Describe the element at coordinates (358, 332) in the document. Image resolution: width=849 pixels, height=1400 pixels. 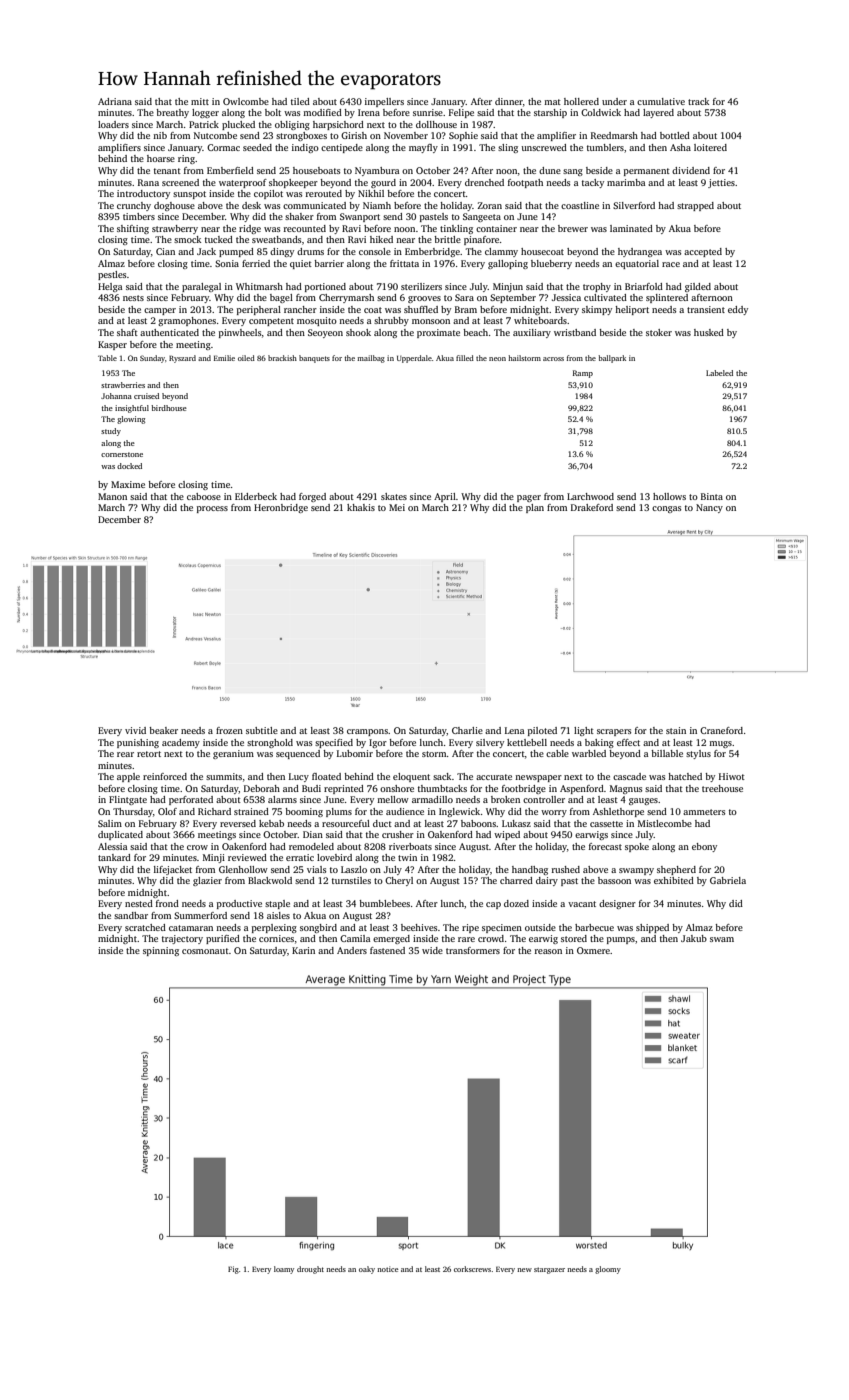
I see `shook` at that location.
